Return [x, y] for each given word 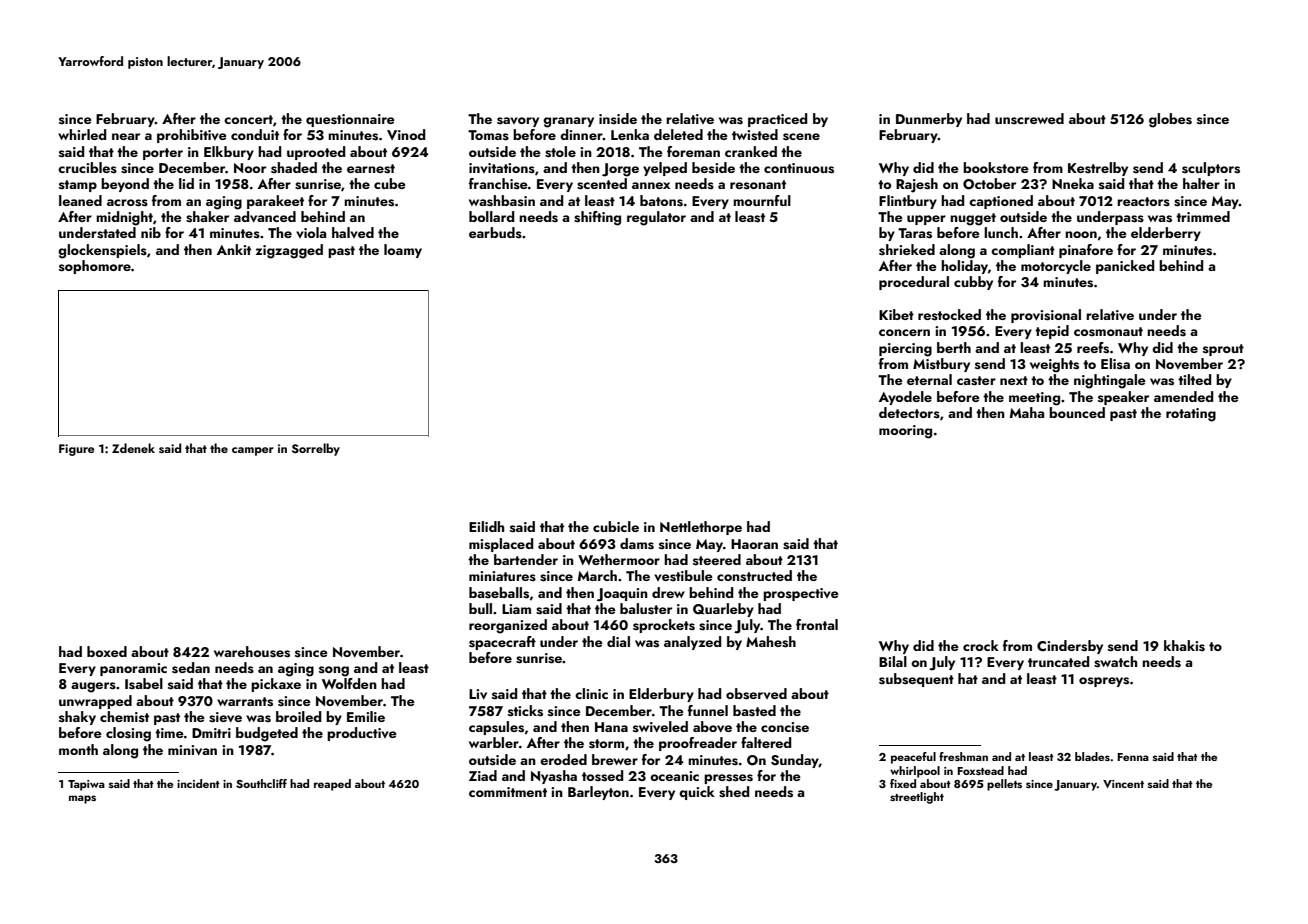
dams [637, 544]
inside [618, 119]
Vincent [1123, 784]
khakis [1184, 646]
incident [198, 783]
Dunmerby [929, 120]
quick [697, 793]
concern [904, 332]
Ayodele [905, 398]
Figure [77, 450]
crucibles [87, 168]
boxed [107, 651]
